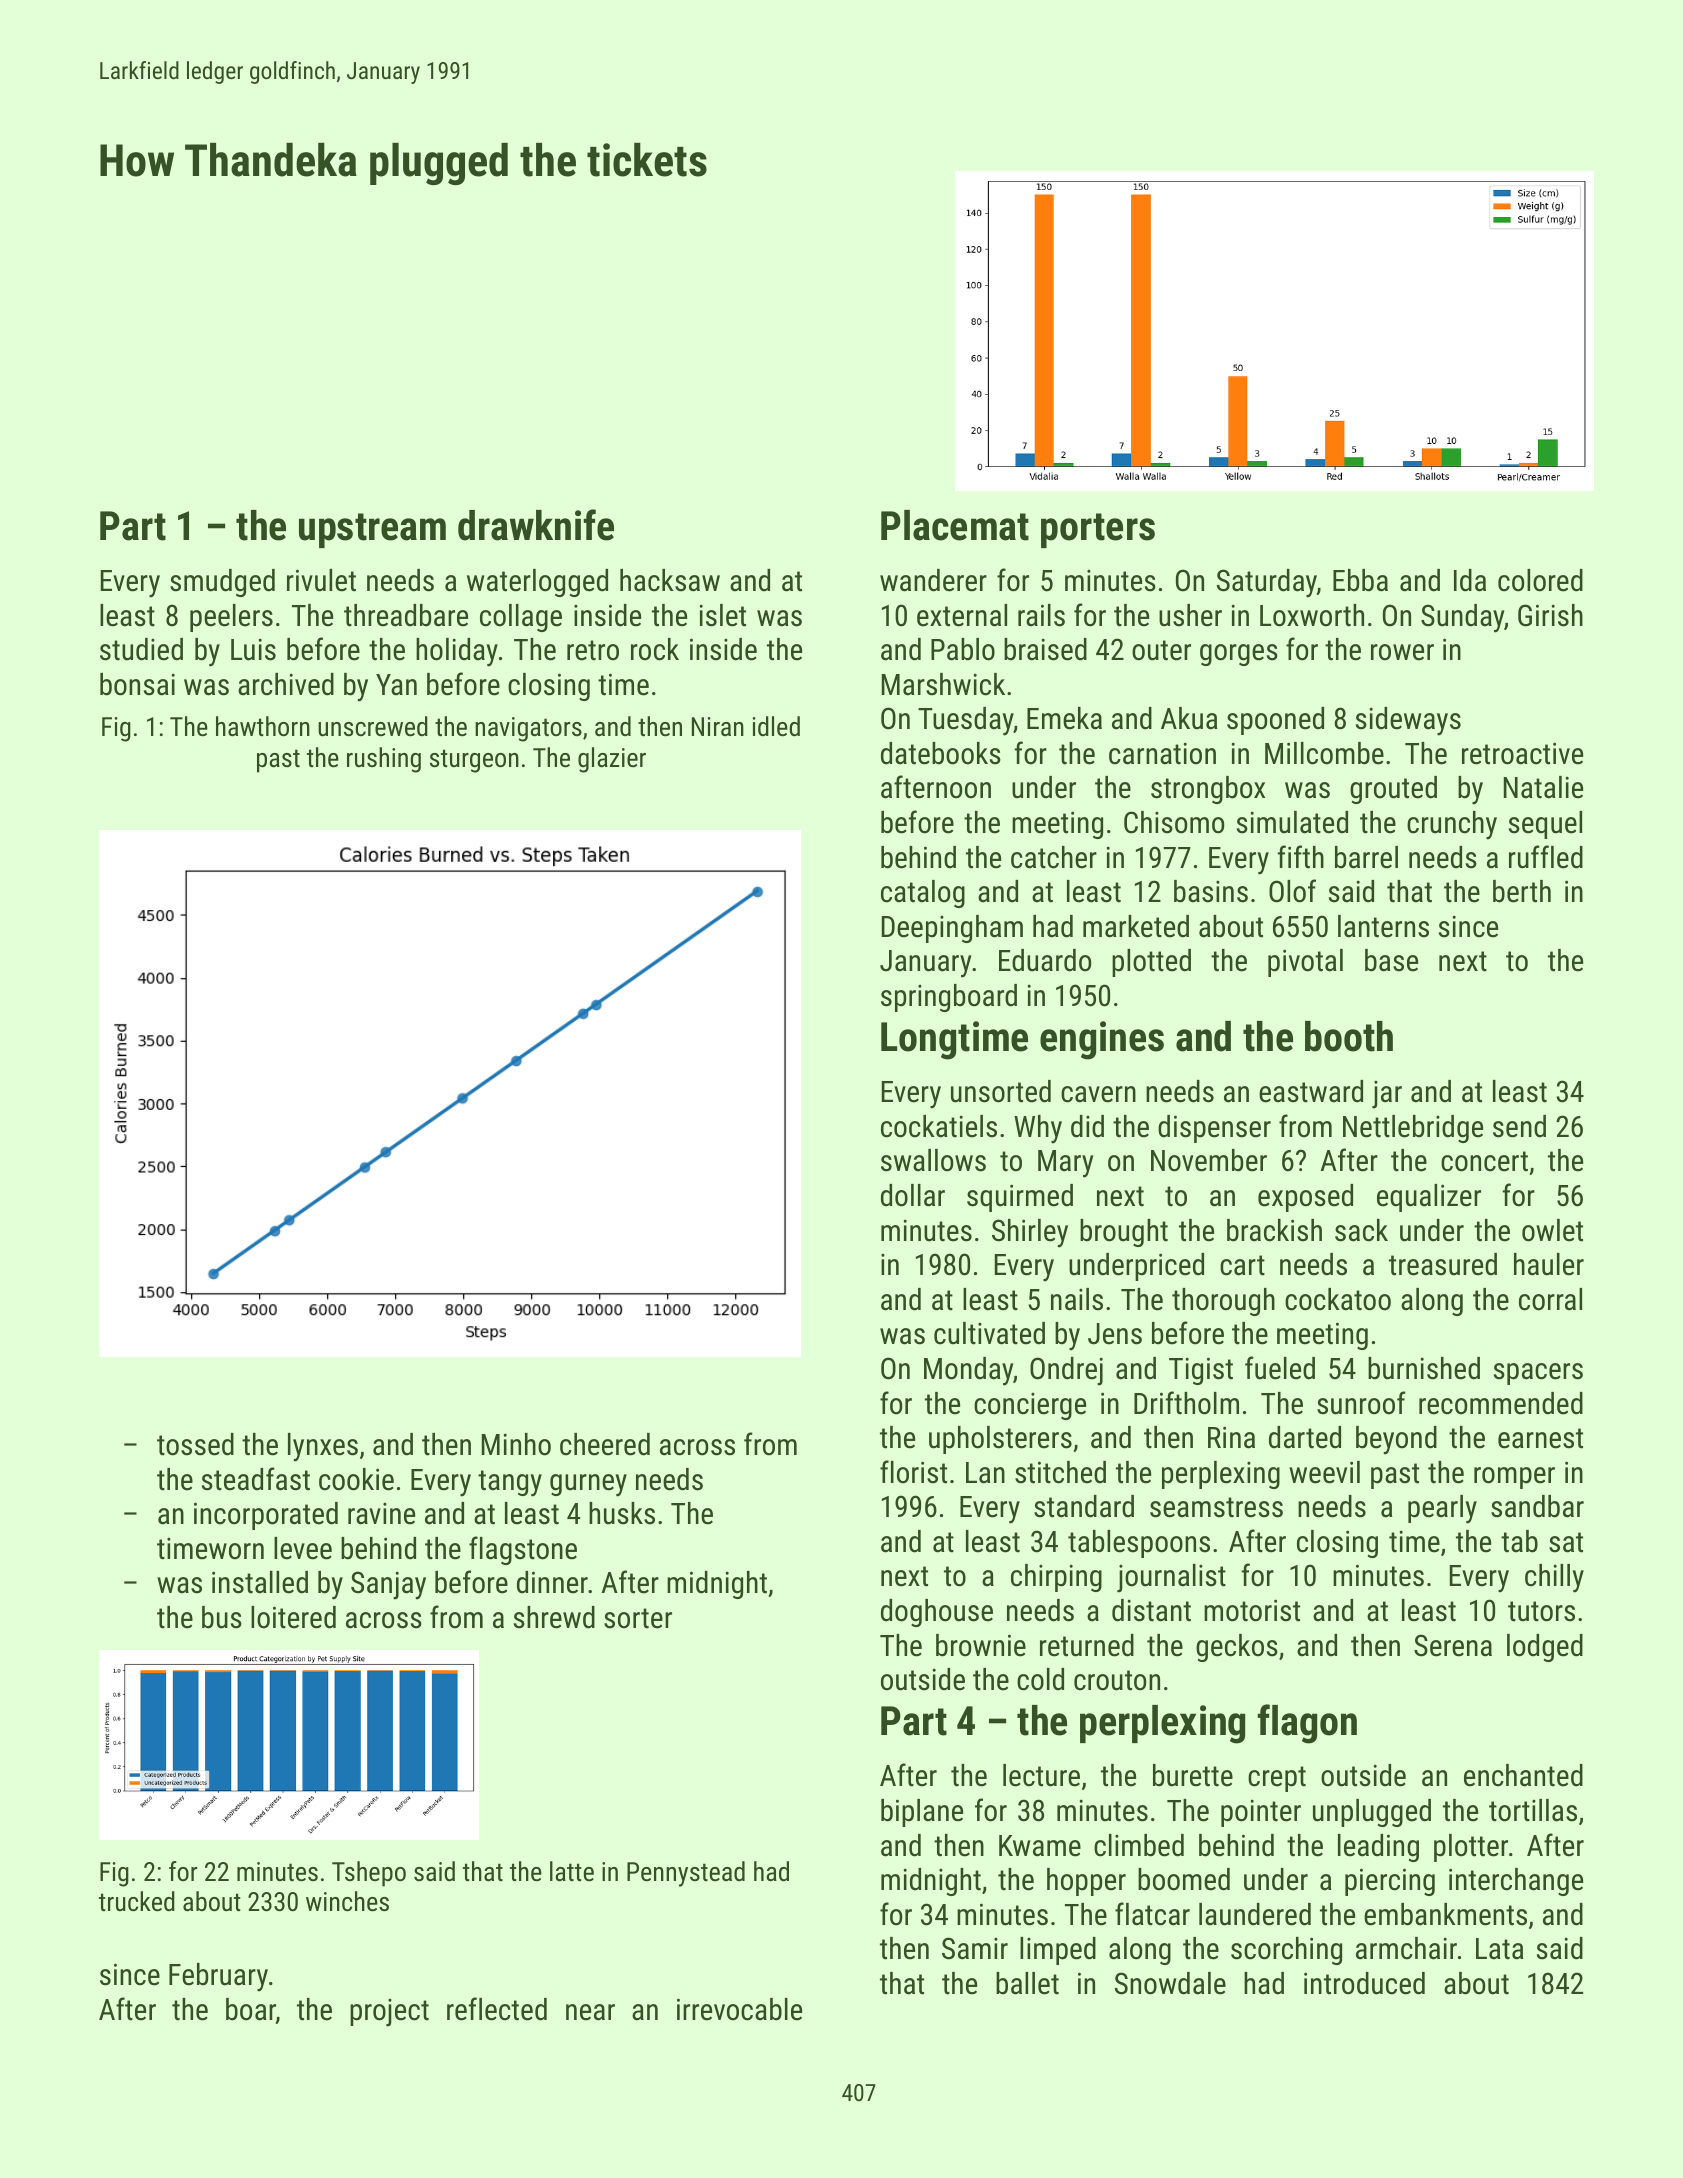  Describe the element at coordinates (536, 525) in the screenshot. I see `drawknife` at that location.
